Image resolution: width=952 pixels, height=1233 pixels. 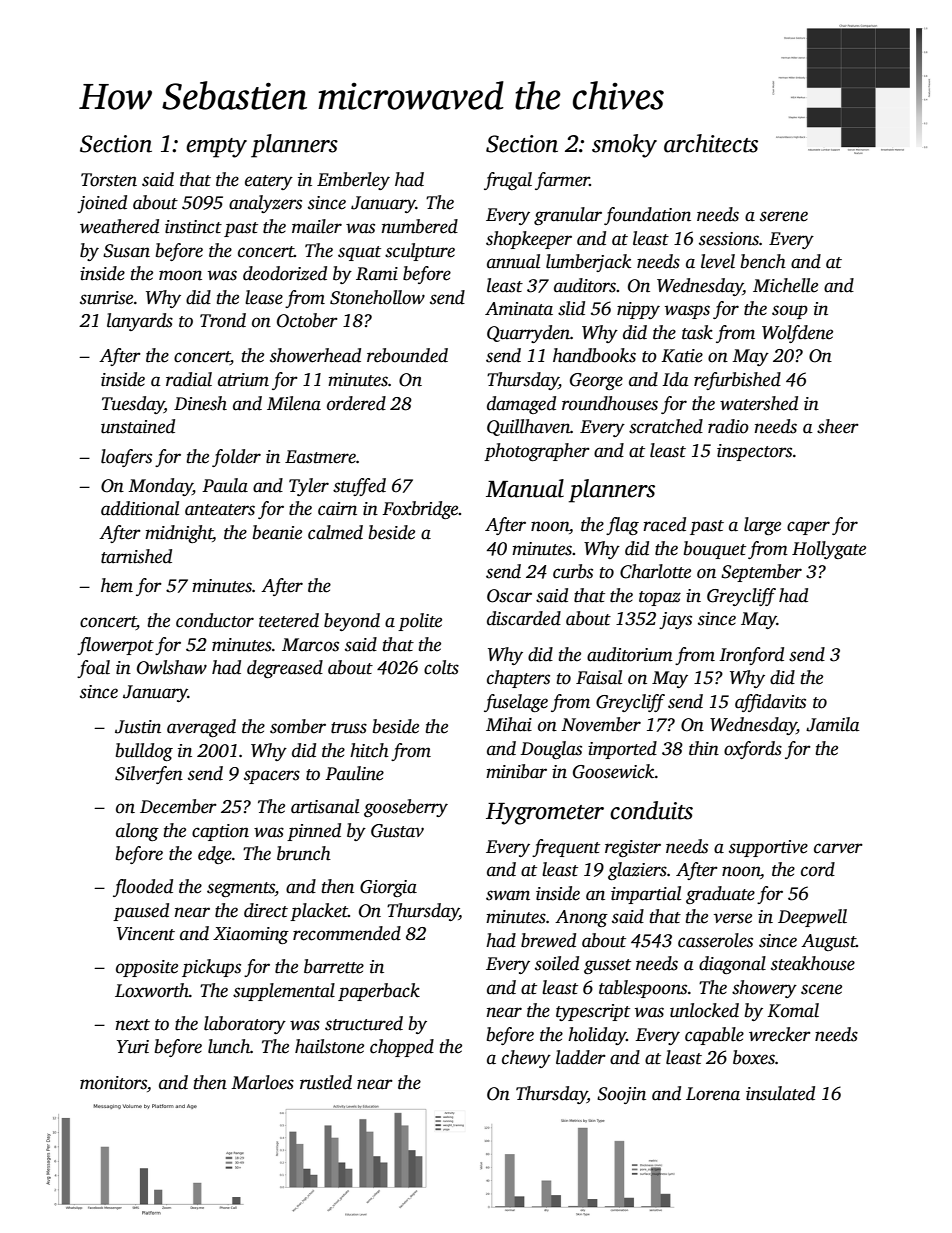 What do you see at coordinates (521, 405) in the page?
I see `damaged` at bounding box center [521, 405].
